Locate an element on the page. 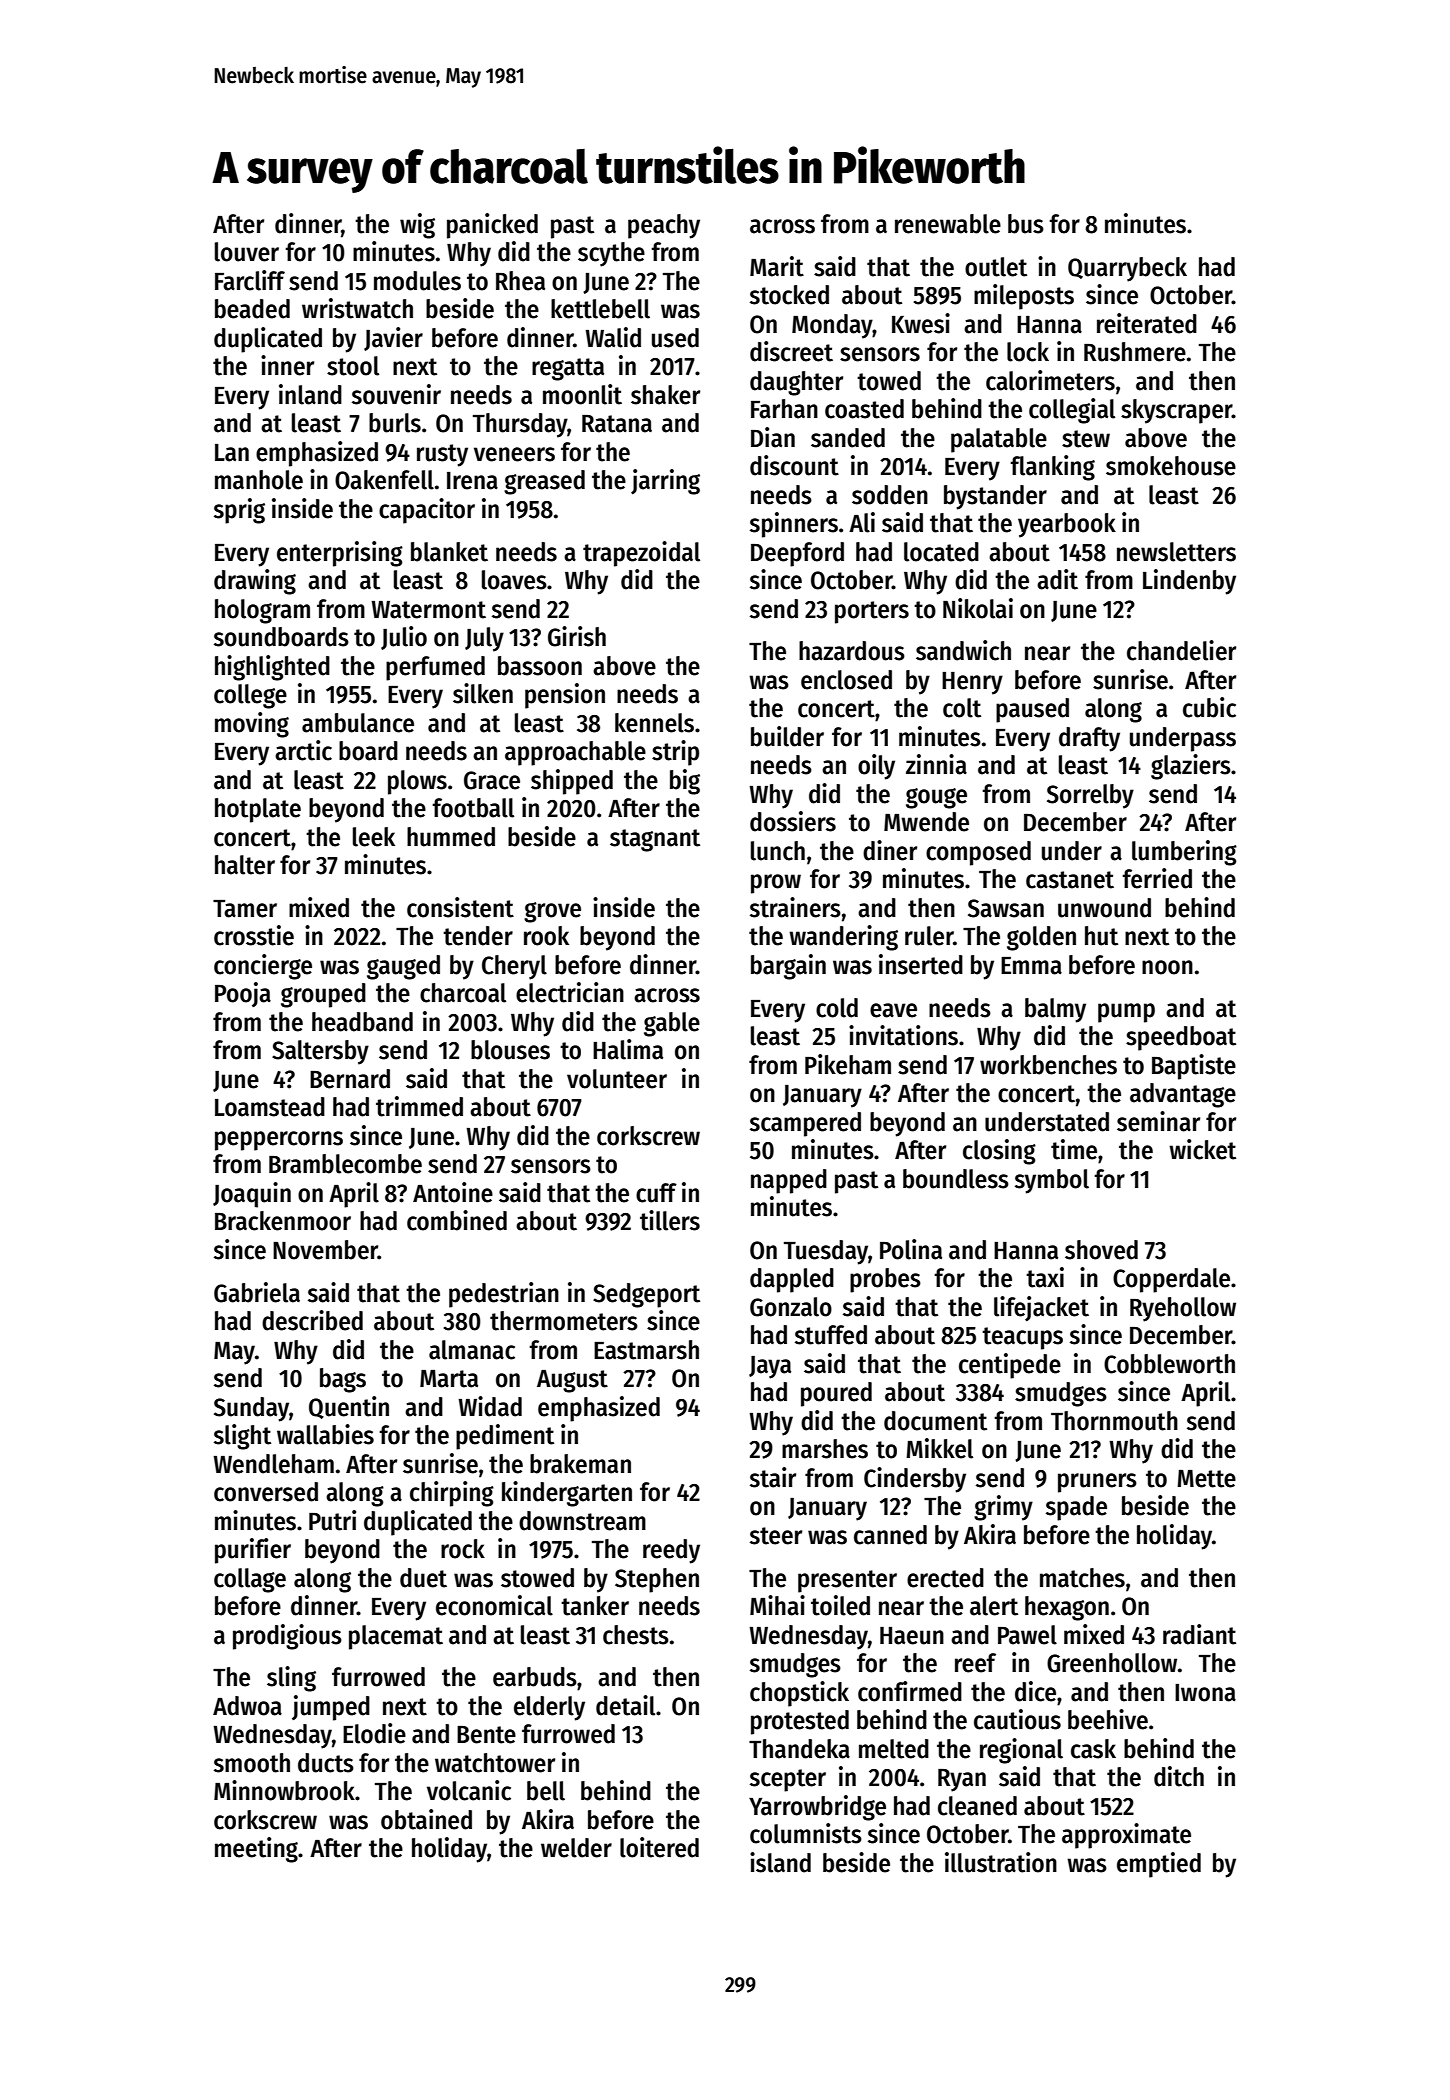 The height and width of the page is (2100, 1450). louver is located at coordinates (247, 252).
